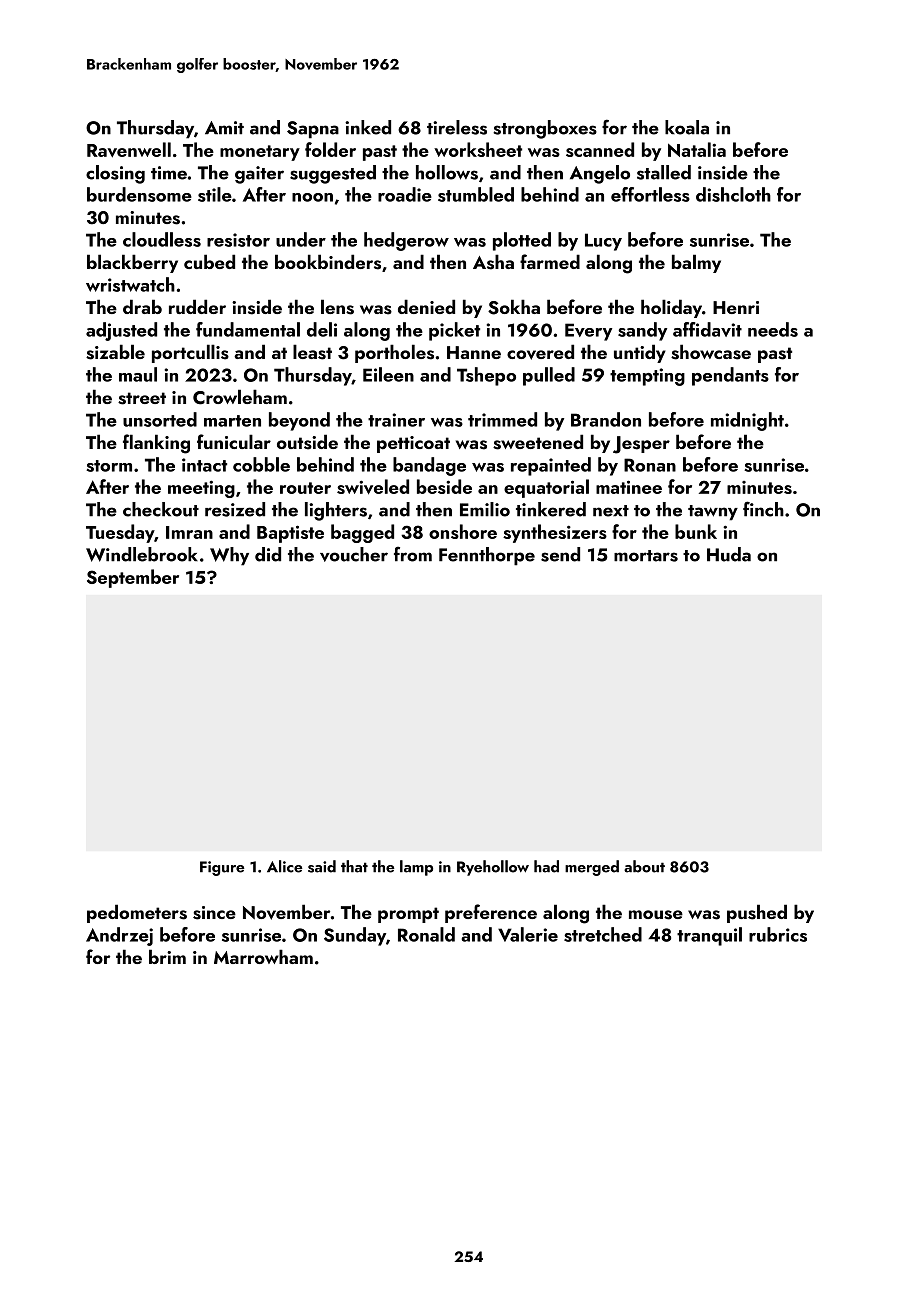 This screenshot has width=908, height=1316. Describe the element at coordinates (197, 306) in the screenshot. I see `rudder` at that location.
